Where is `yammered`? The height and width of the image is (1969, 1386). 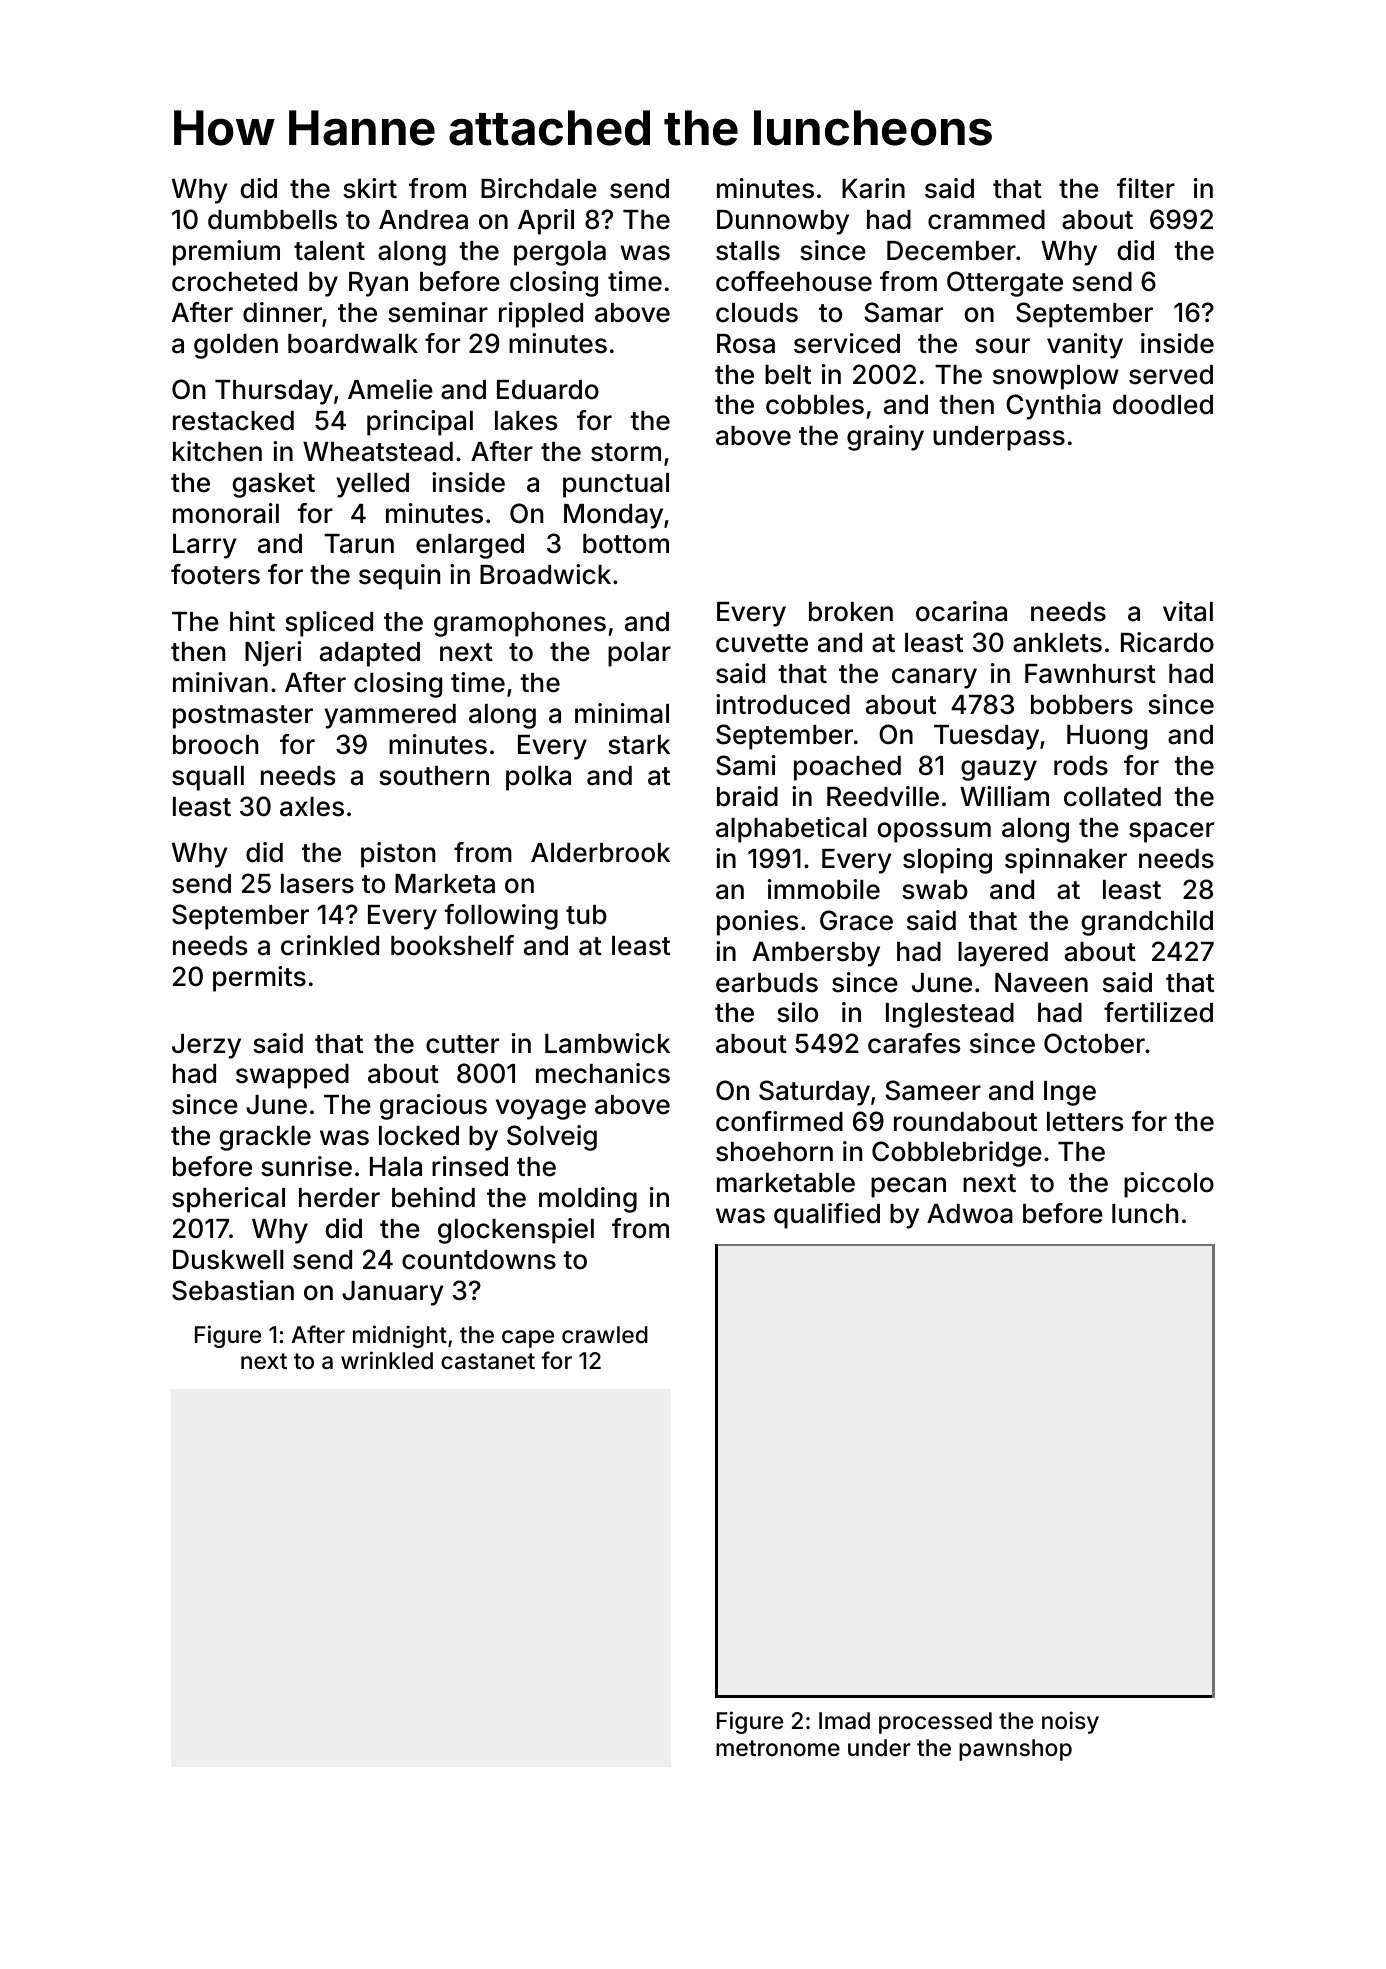
yammered is located at coordinates (390, 716).
